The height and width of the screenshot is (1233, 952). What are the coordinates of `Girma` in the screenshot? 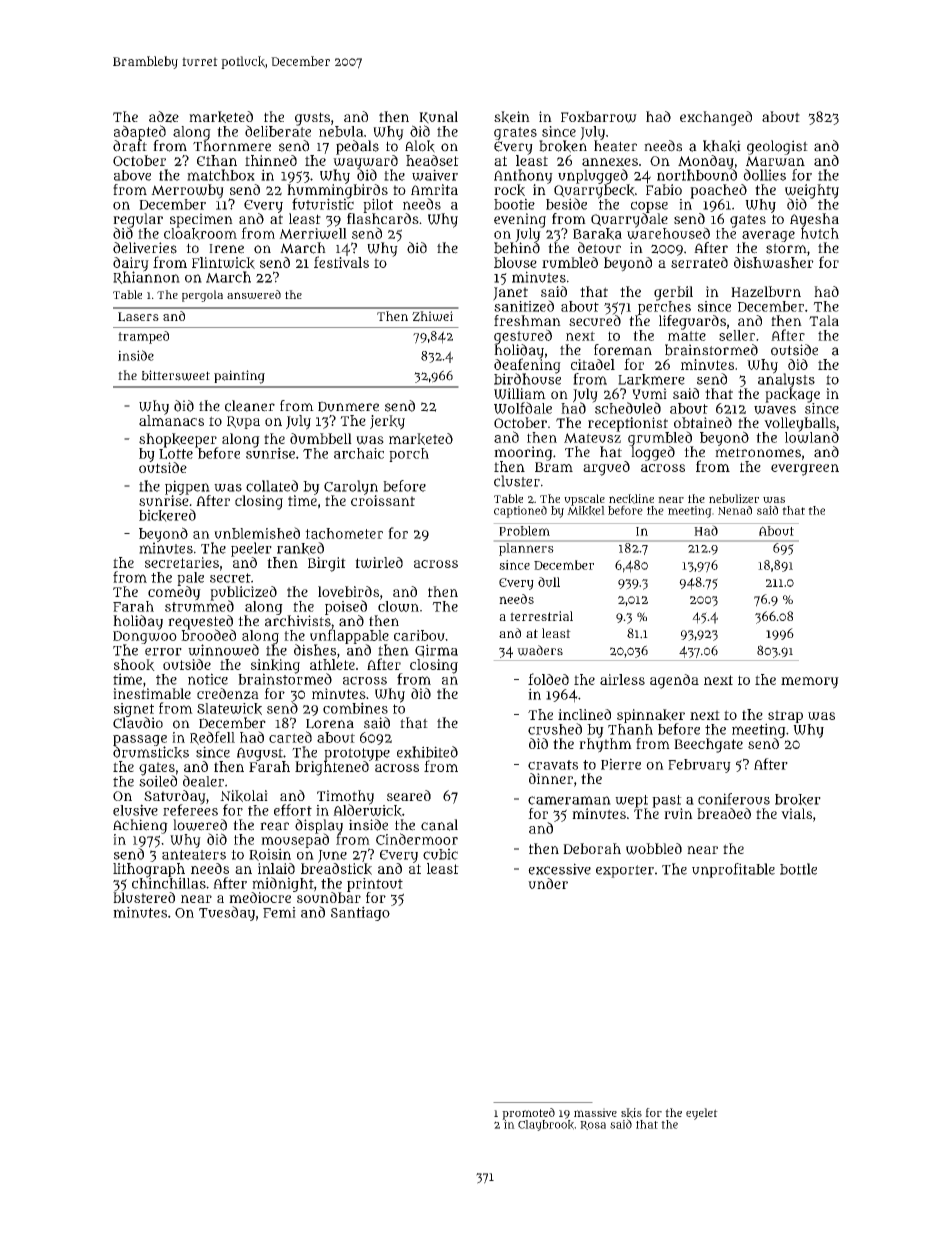 It's located at (436, 651).
